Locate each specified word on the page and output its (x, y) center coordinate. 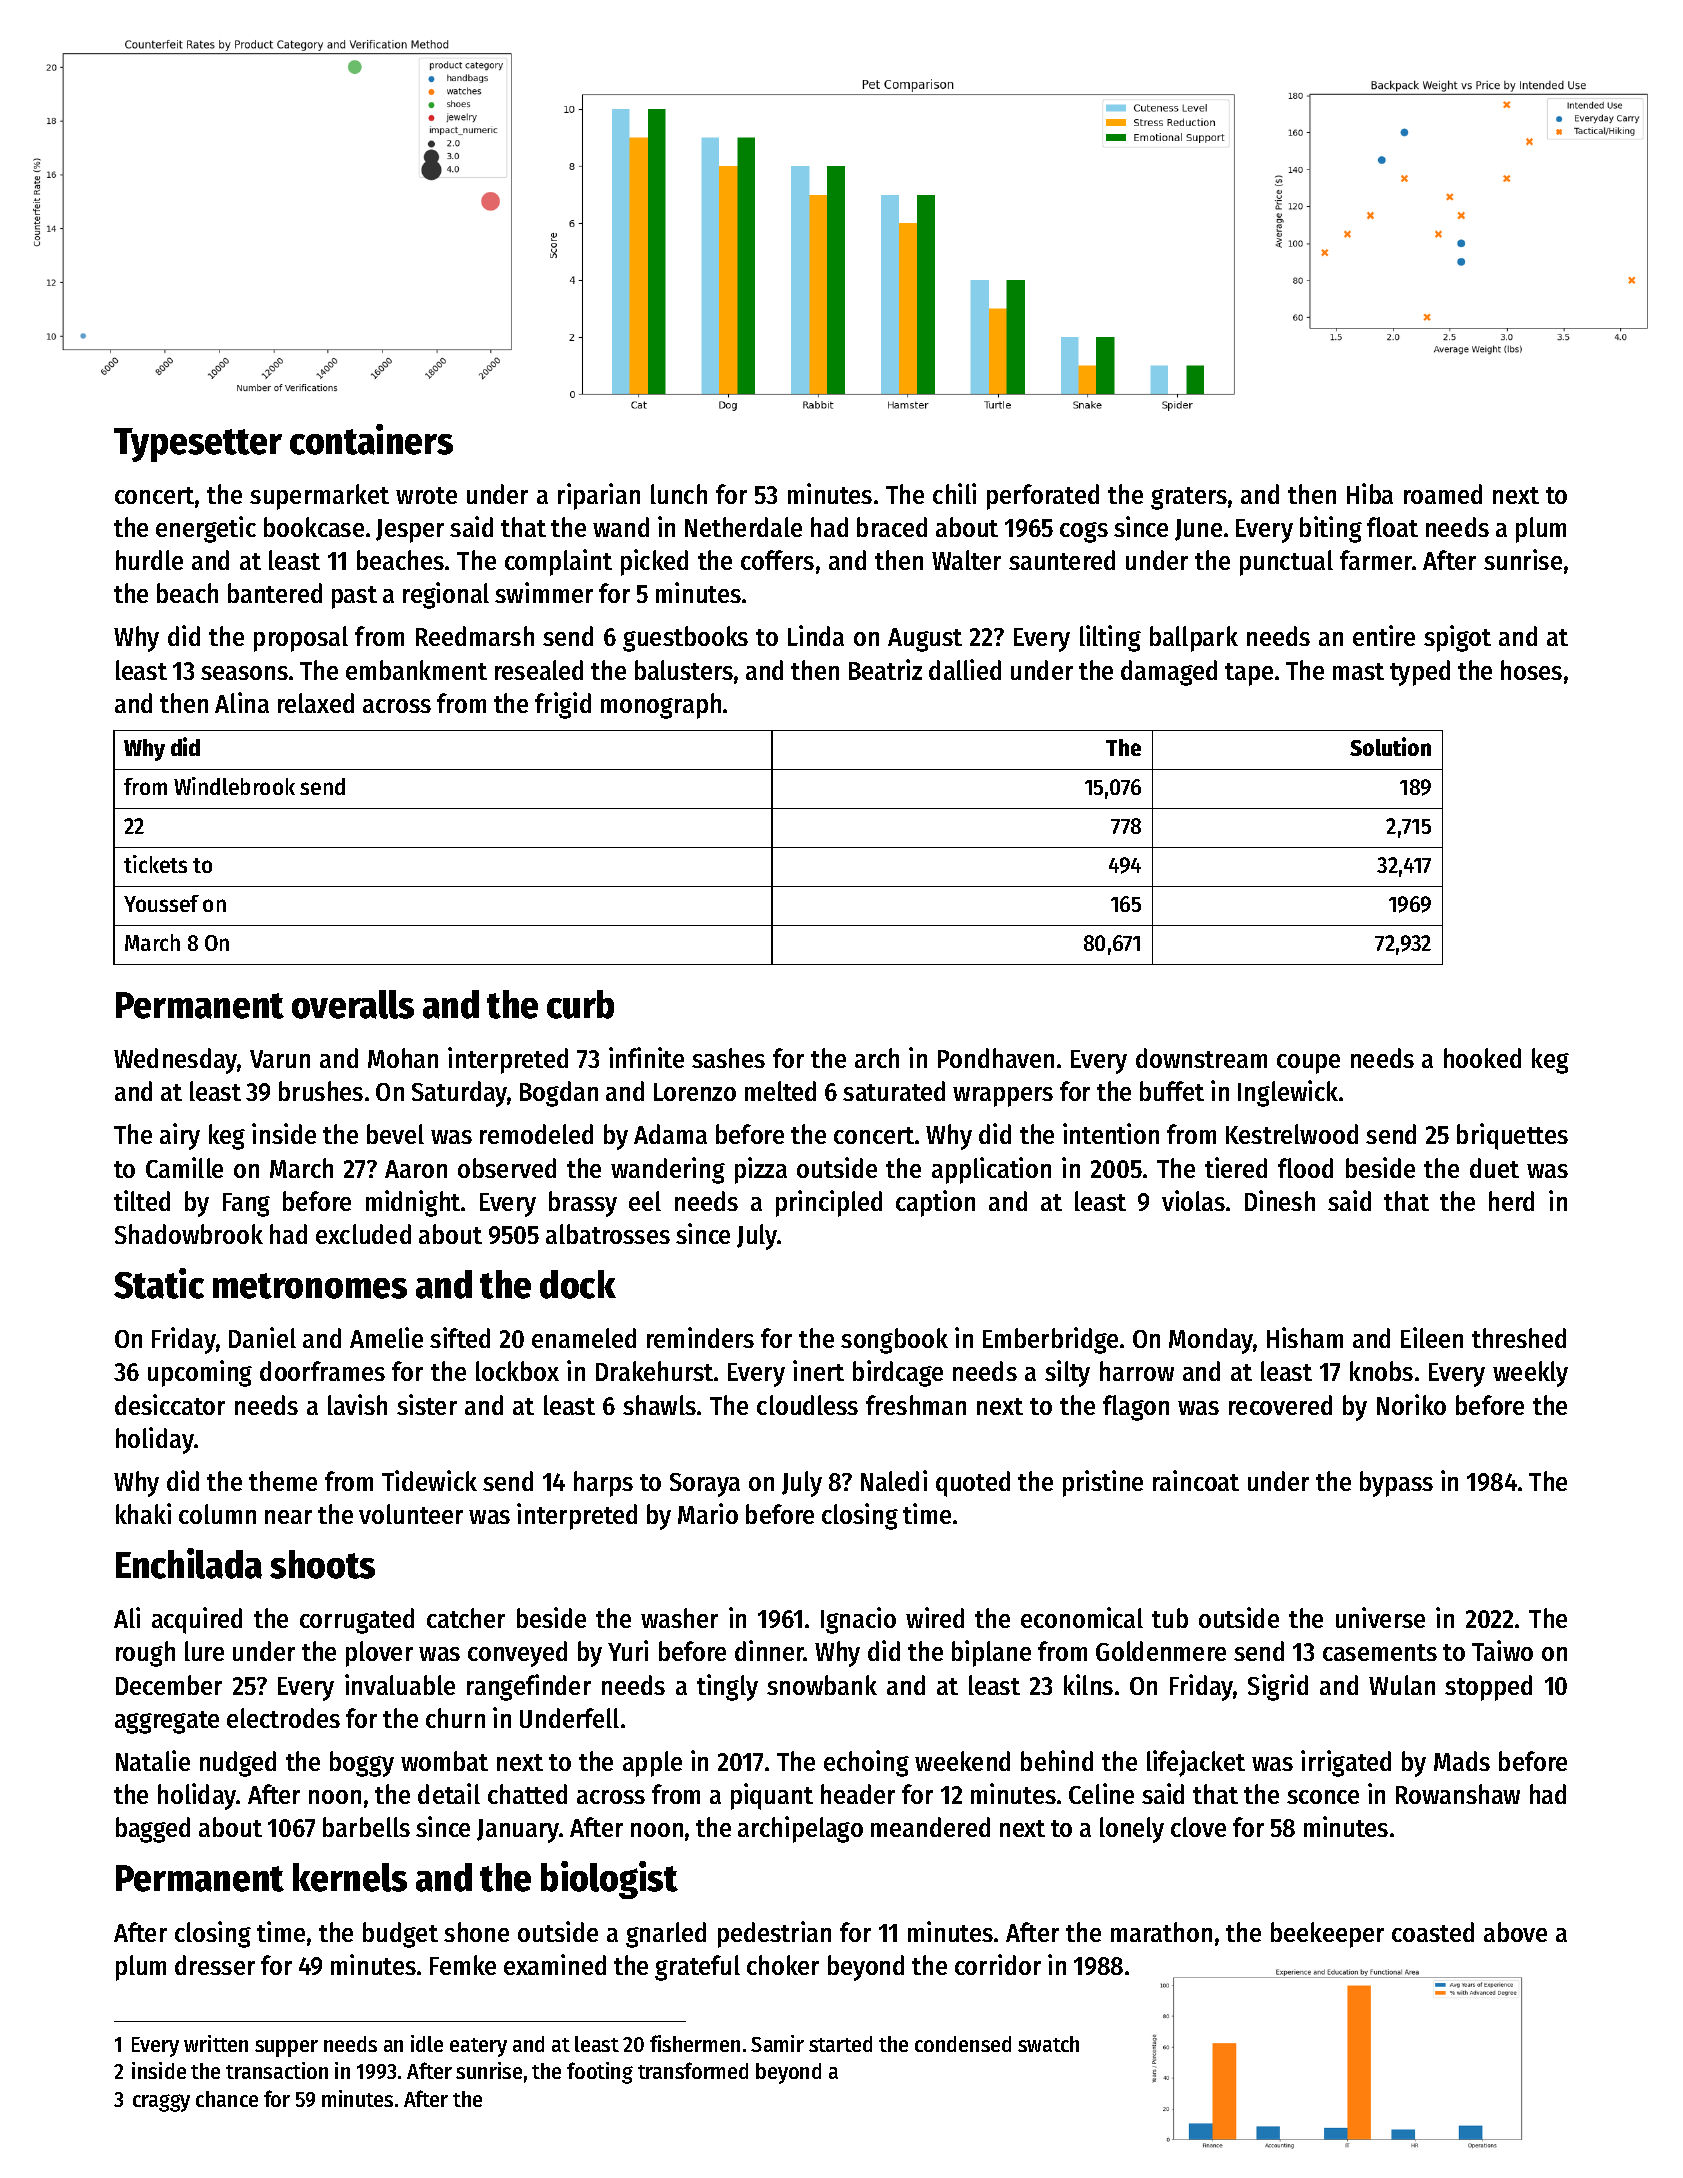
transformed (693, 2070)
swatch (1048, 2044)
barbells (366, 1827)
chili (954, 493)
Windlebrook (234, 786)
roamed (1443, 494)
